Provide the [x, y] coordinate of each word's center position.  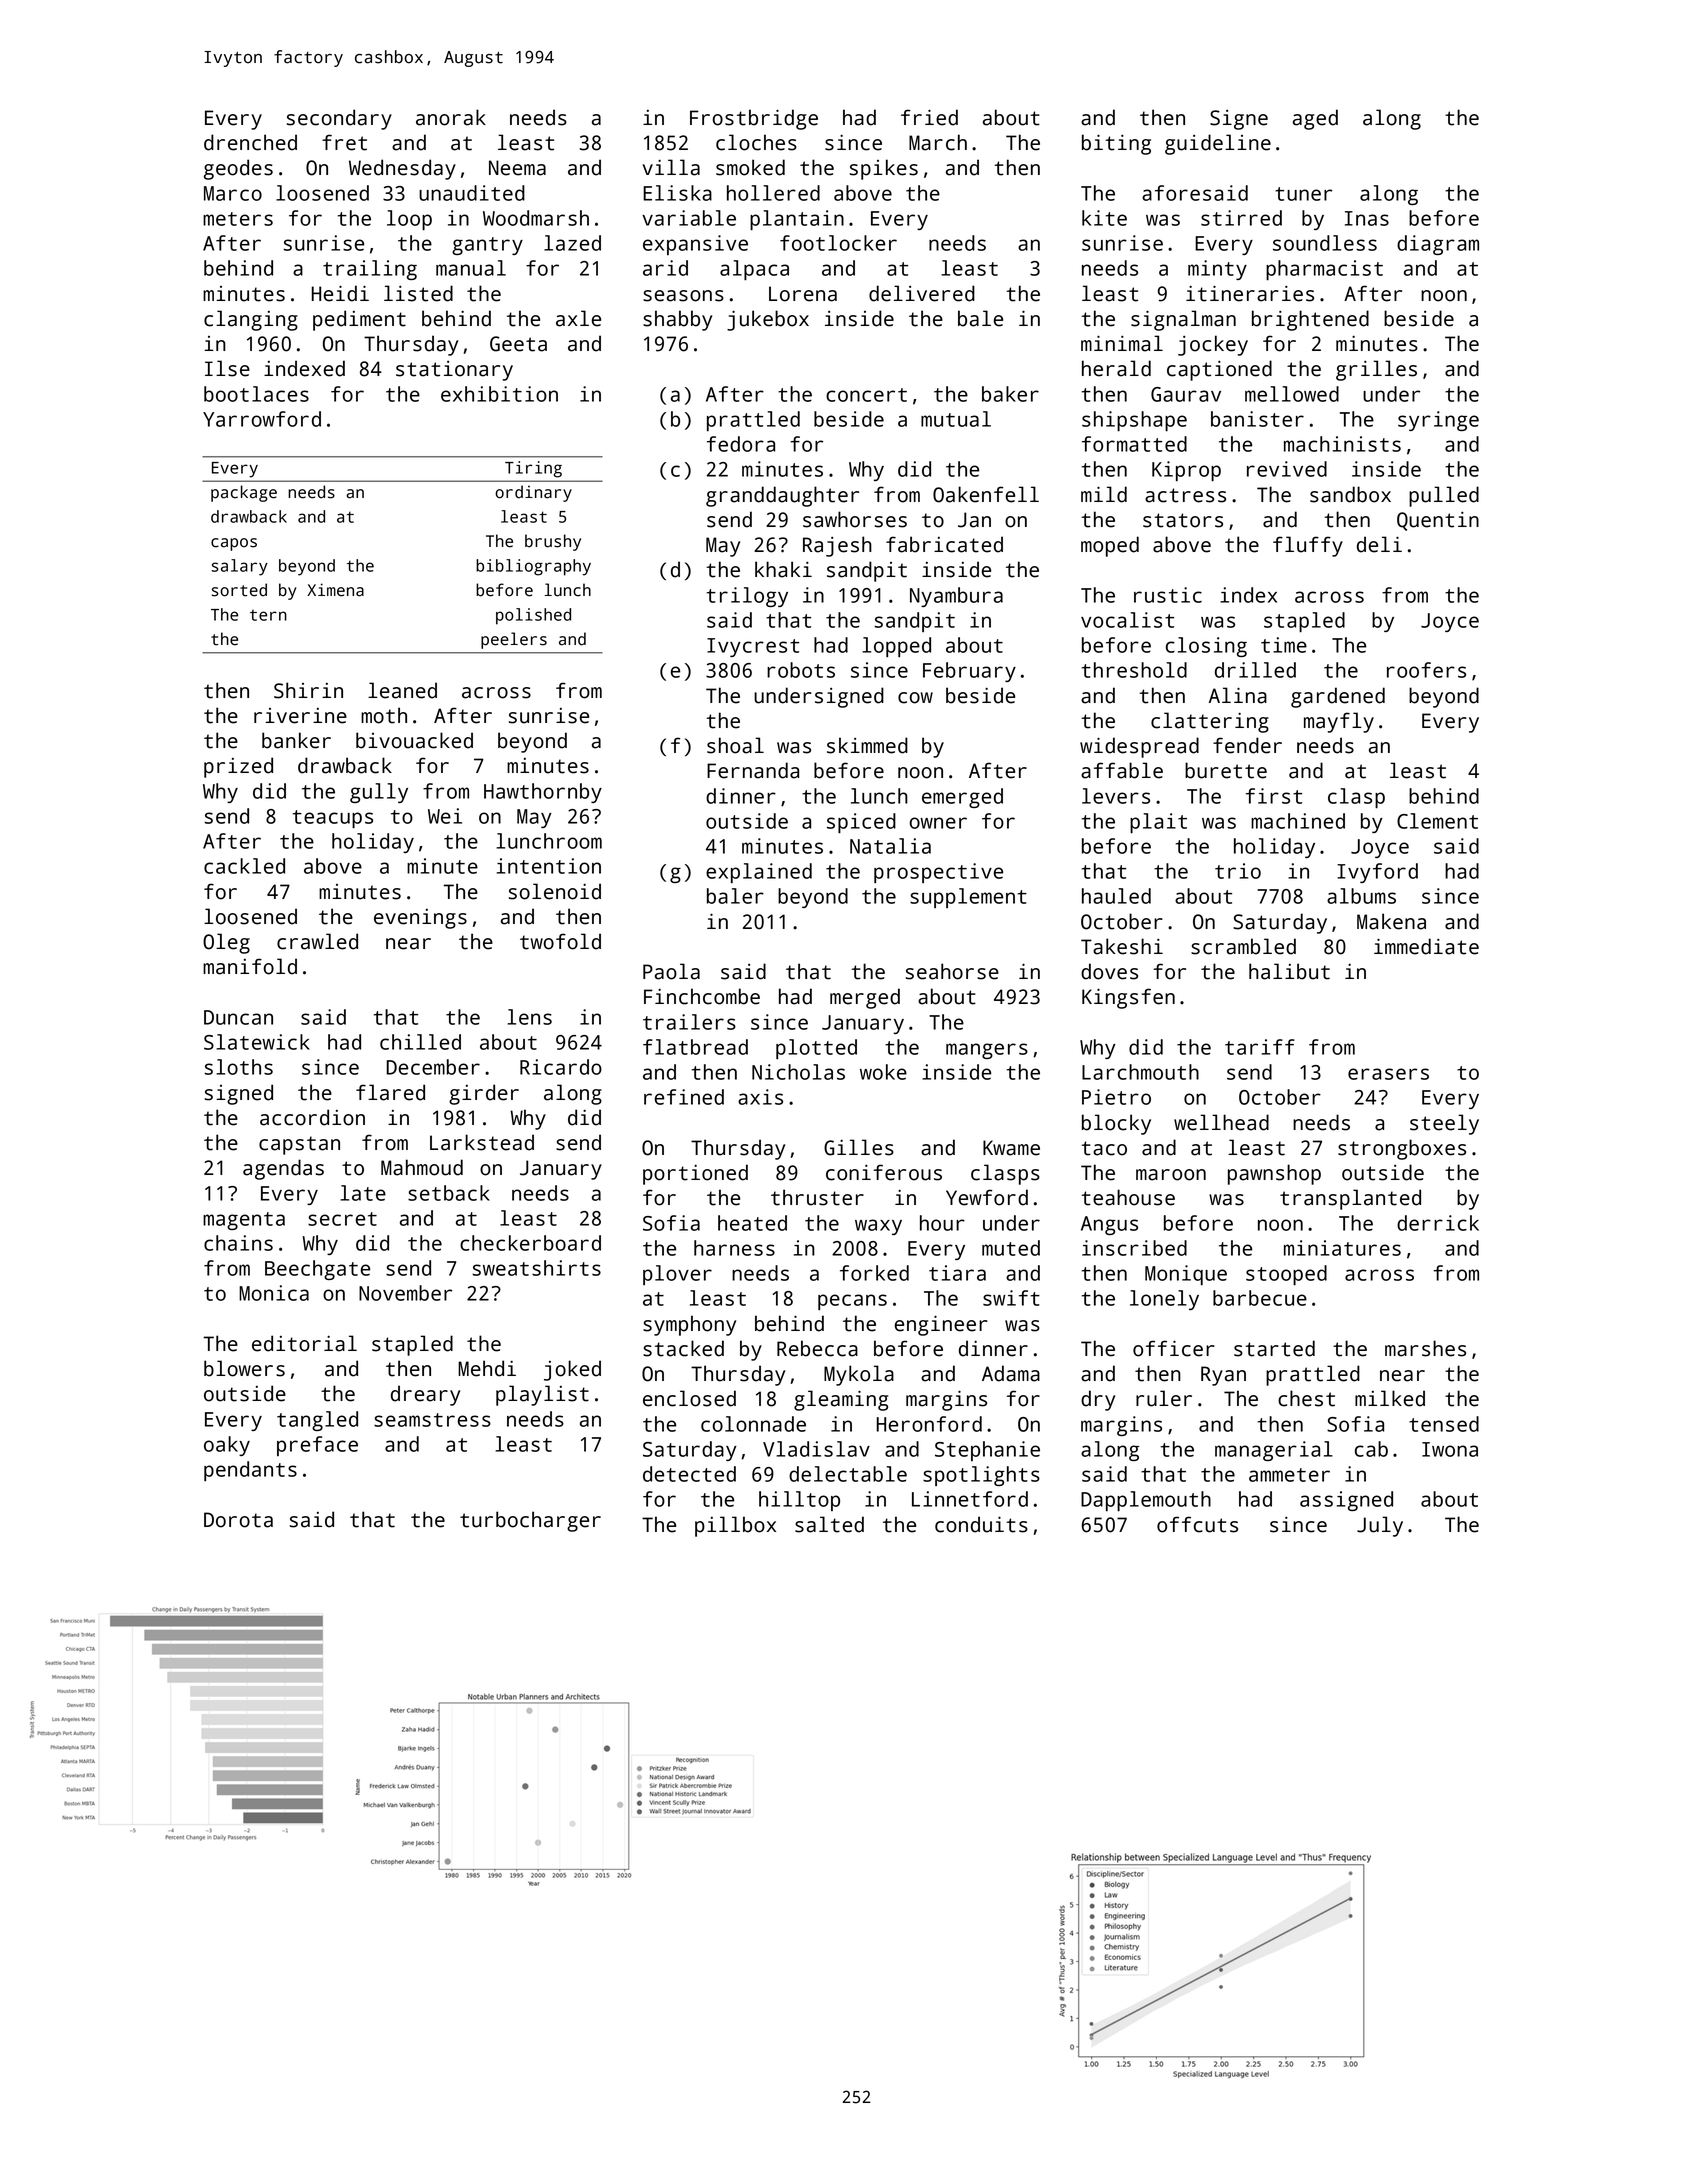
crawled [317, 941]
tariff [1260, 1047]
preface [317, 1446]
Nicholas [798, 1072]
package [244, 493]
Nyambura [956, 597]
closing [1206, 647]
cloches [756, 142]
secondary [339, 119]
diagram [1438, 245]
